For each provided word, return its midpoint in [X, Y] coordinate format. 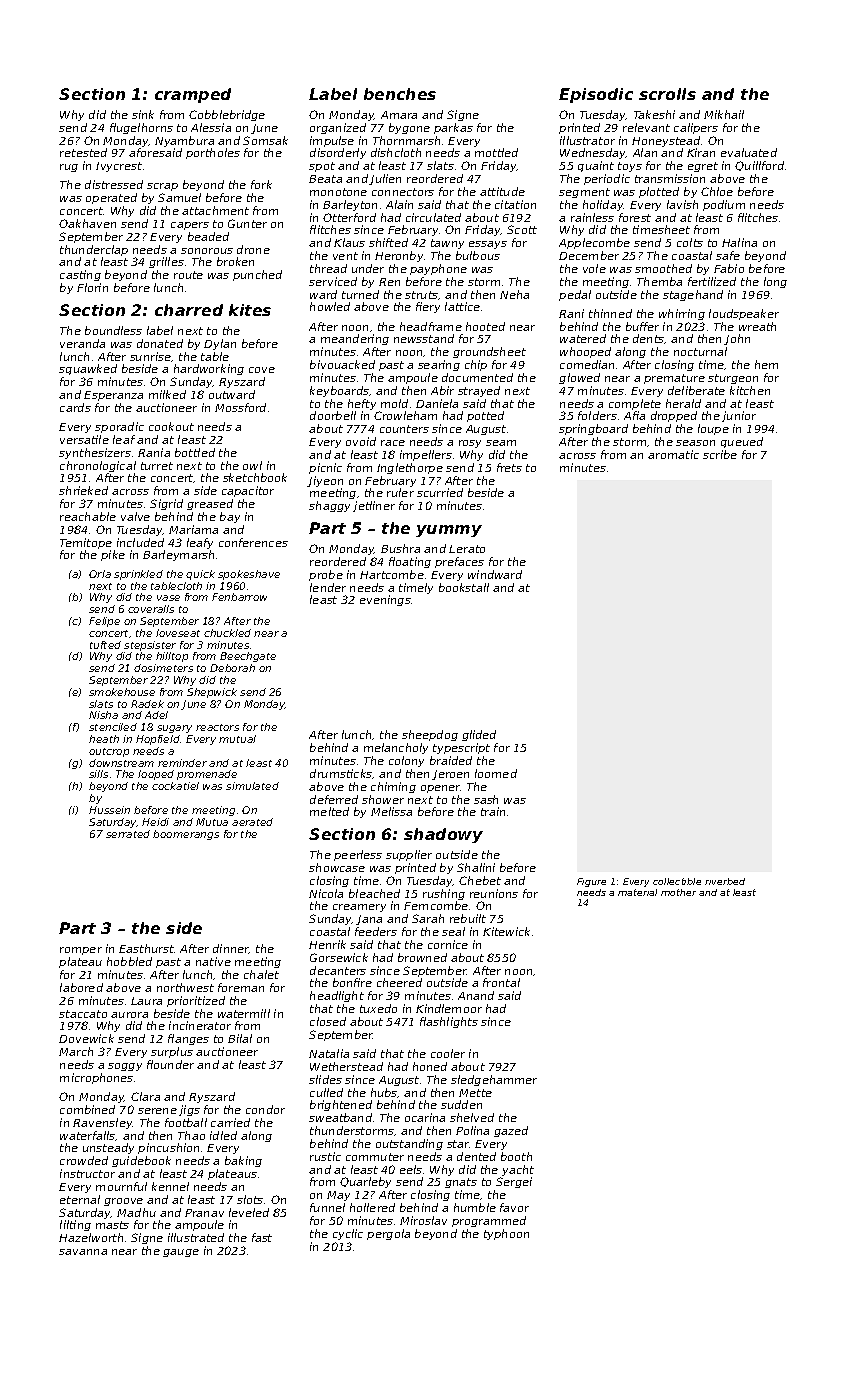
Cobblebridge [227, 115]
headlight [337, 996]
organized [338, 128]
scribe [720, 454]
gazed [511, 1131]
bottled [195, 452]
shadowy [443, 835]
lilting [75, 1225]
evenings [385, 600]
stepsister [150, 646]
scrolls [667, 94]
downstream [121, 763]
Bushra [400, 548]
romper [81, 951]
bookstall [464, 587]
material [637, 892]
